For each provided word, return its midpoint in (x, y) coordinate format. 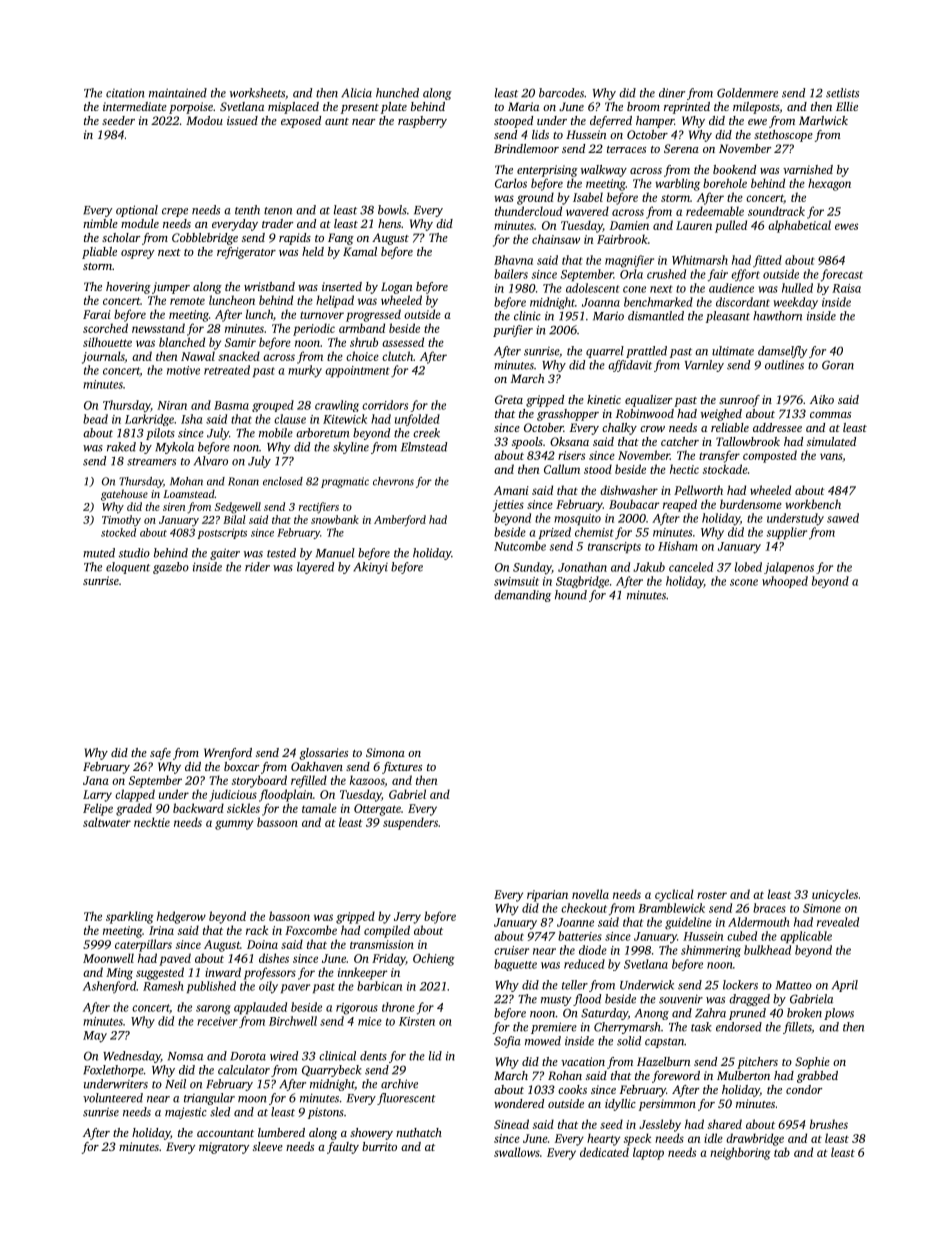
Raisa (846, 288)
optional (137, 211)
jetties (508, 506)
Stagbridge (582, 582)
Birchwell (293, 1021)
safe (160, 754)
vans (831, 456)
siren (174, 507)
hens (389, 223)
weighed (721, 415)
